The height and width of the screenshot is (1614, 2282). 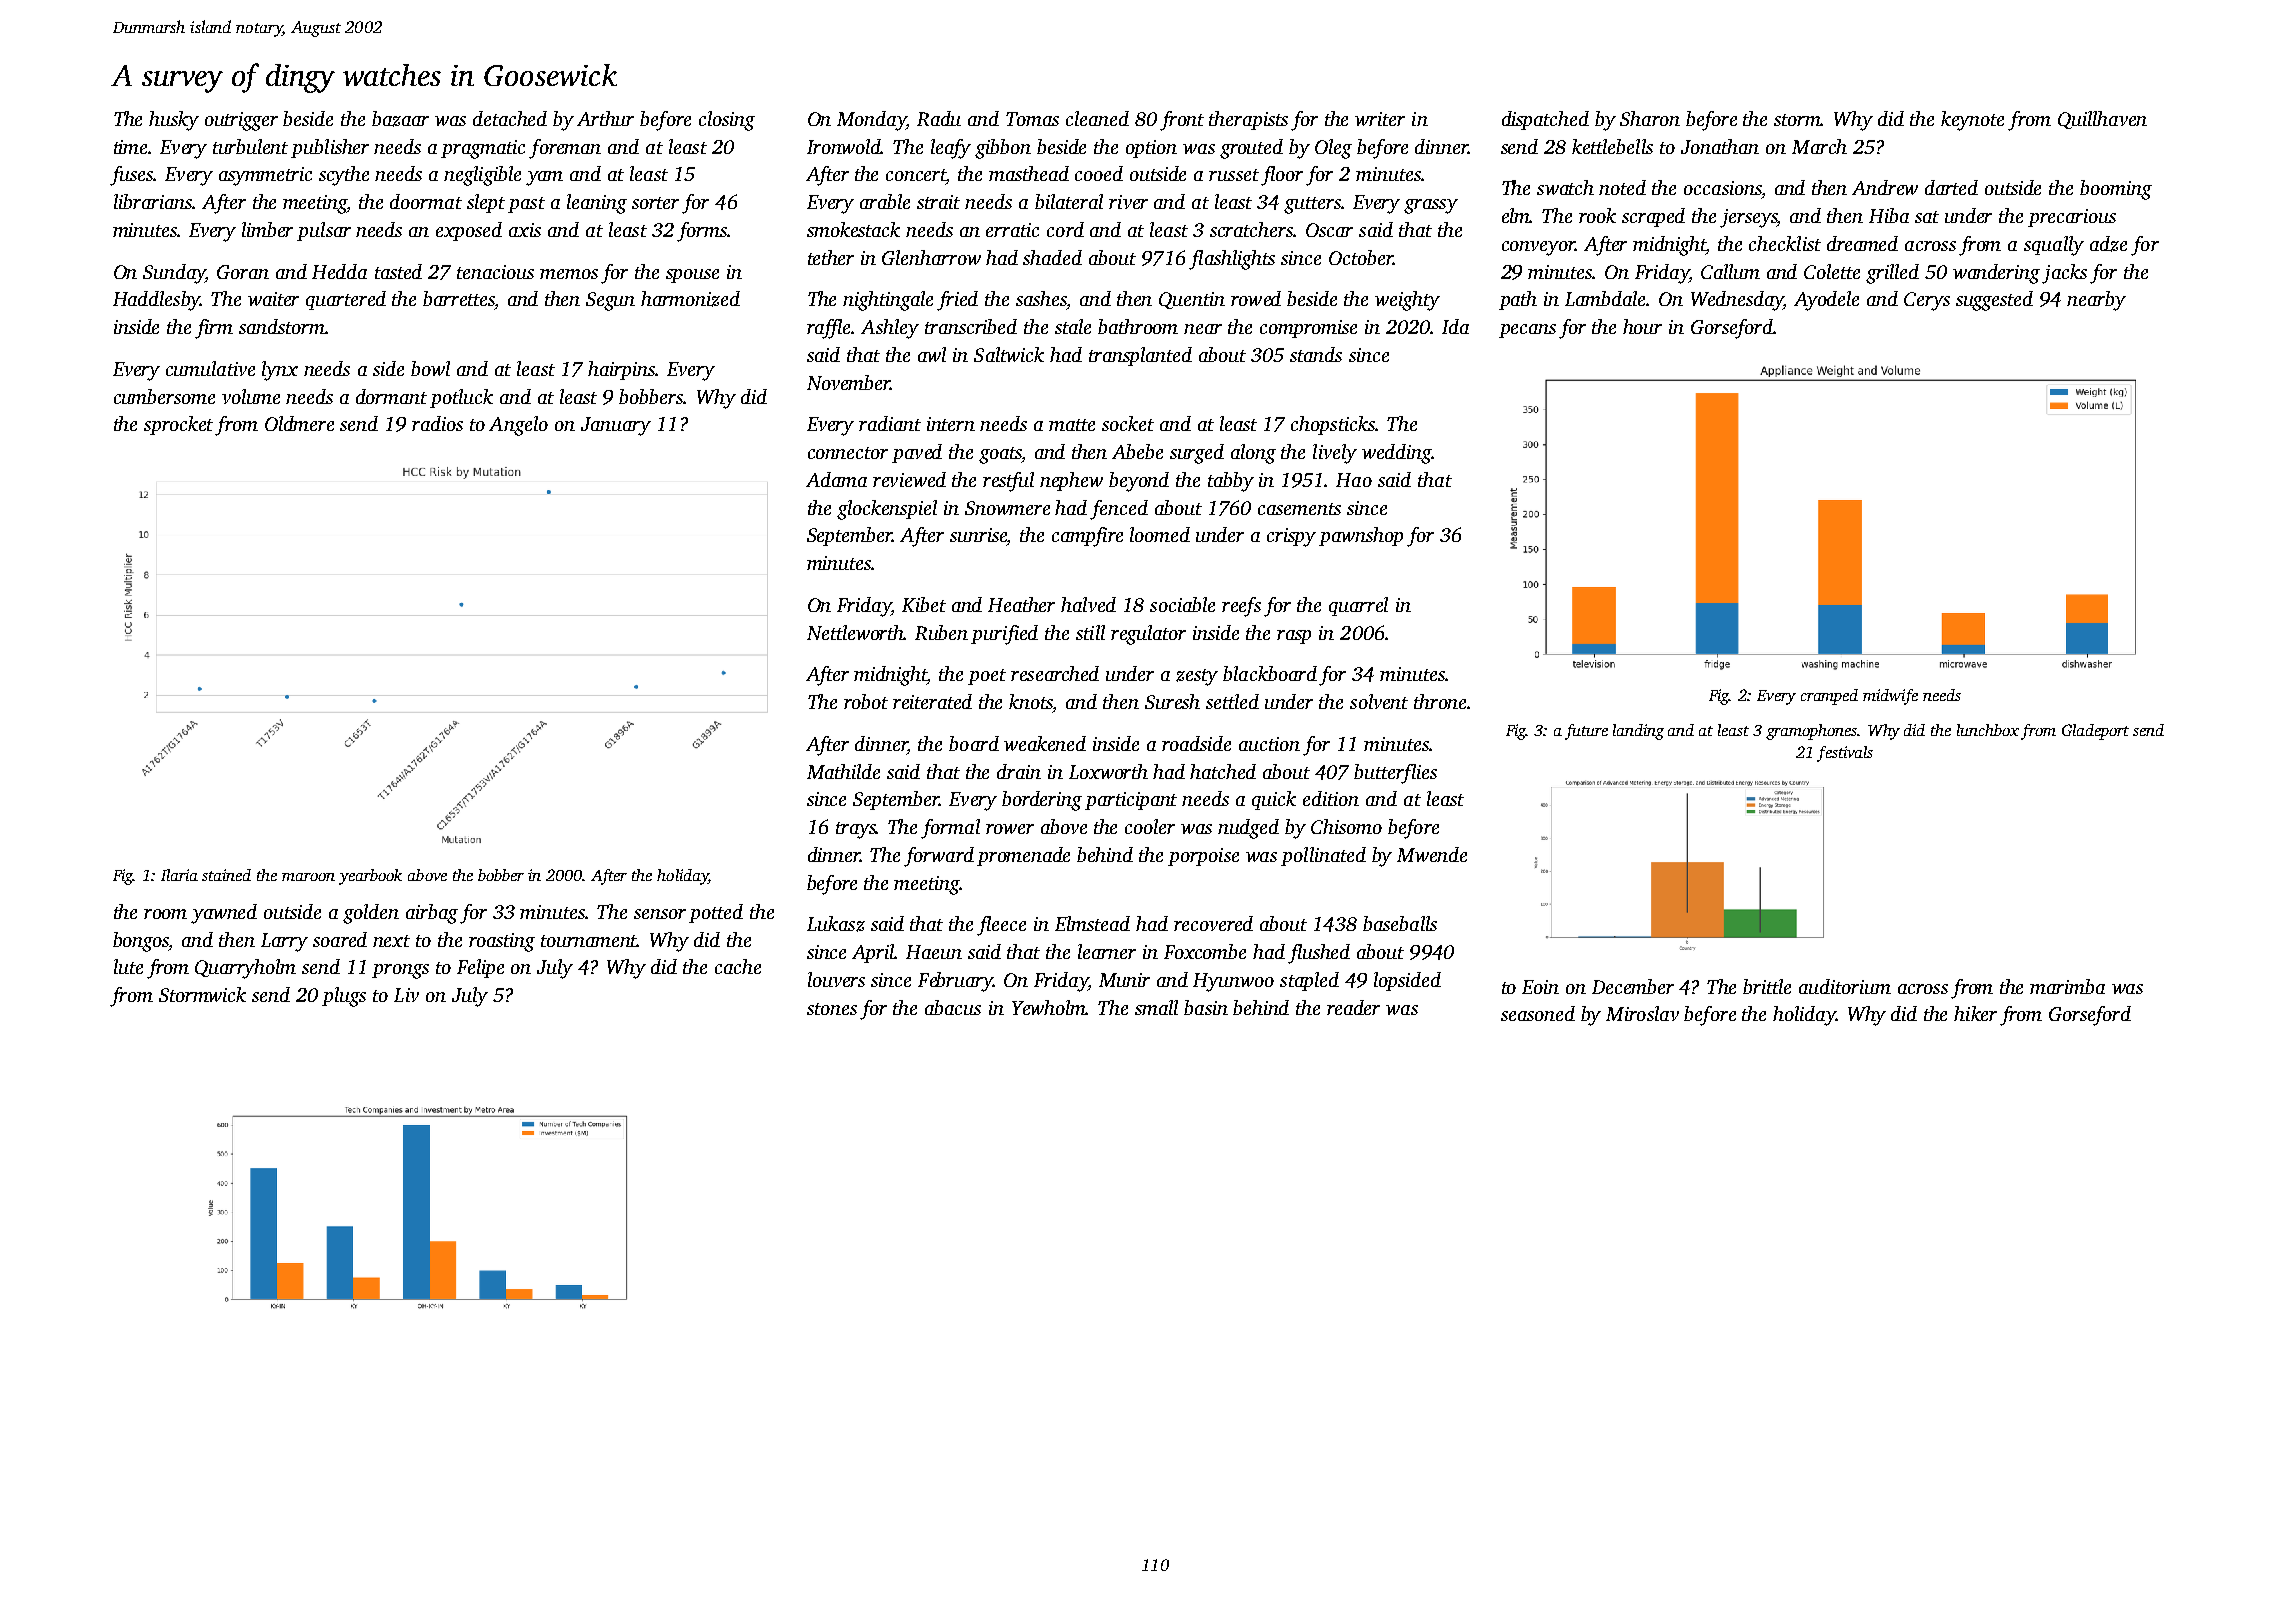 I want to click on Felipe, so click(x=480, y=968).
